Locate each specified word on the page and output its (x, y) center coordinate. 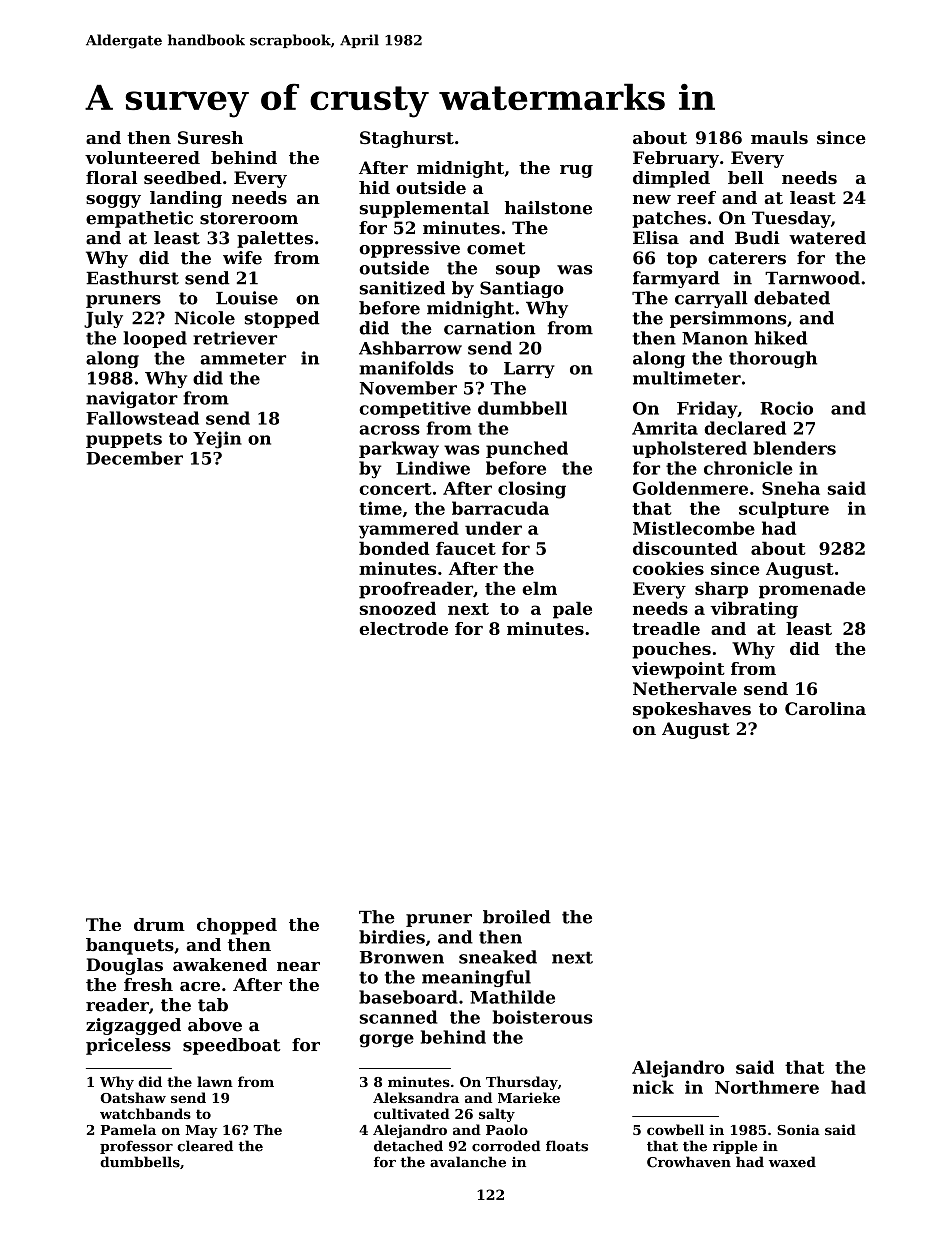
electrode (403, 628)
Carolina (825, 708)
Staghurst (407, 139)
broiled (517, 917)
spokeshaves (692, 710)
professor (136, 1147)
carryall (711, 299)
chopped (237, 926)
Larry (529, 370)
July (103, 319)
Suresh (210, 137)
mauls (779, 137)
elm (539, 588)
